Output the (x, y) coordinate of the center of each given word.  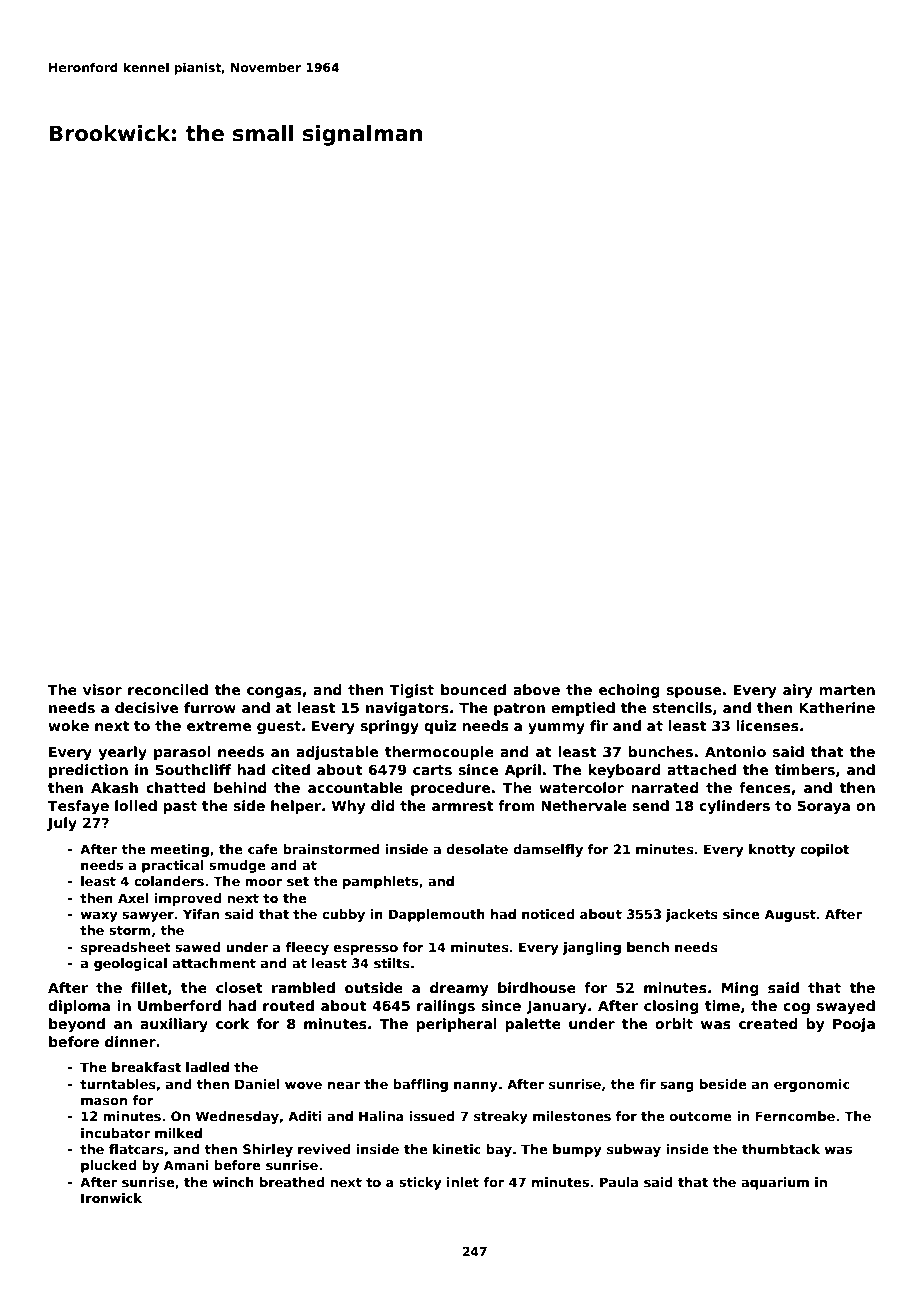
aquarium (775, 1183)
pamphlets (380, 882)
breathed (292, 1182)
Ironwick (111, 1198)
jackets (692, 915)
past (180, 807)
